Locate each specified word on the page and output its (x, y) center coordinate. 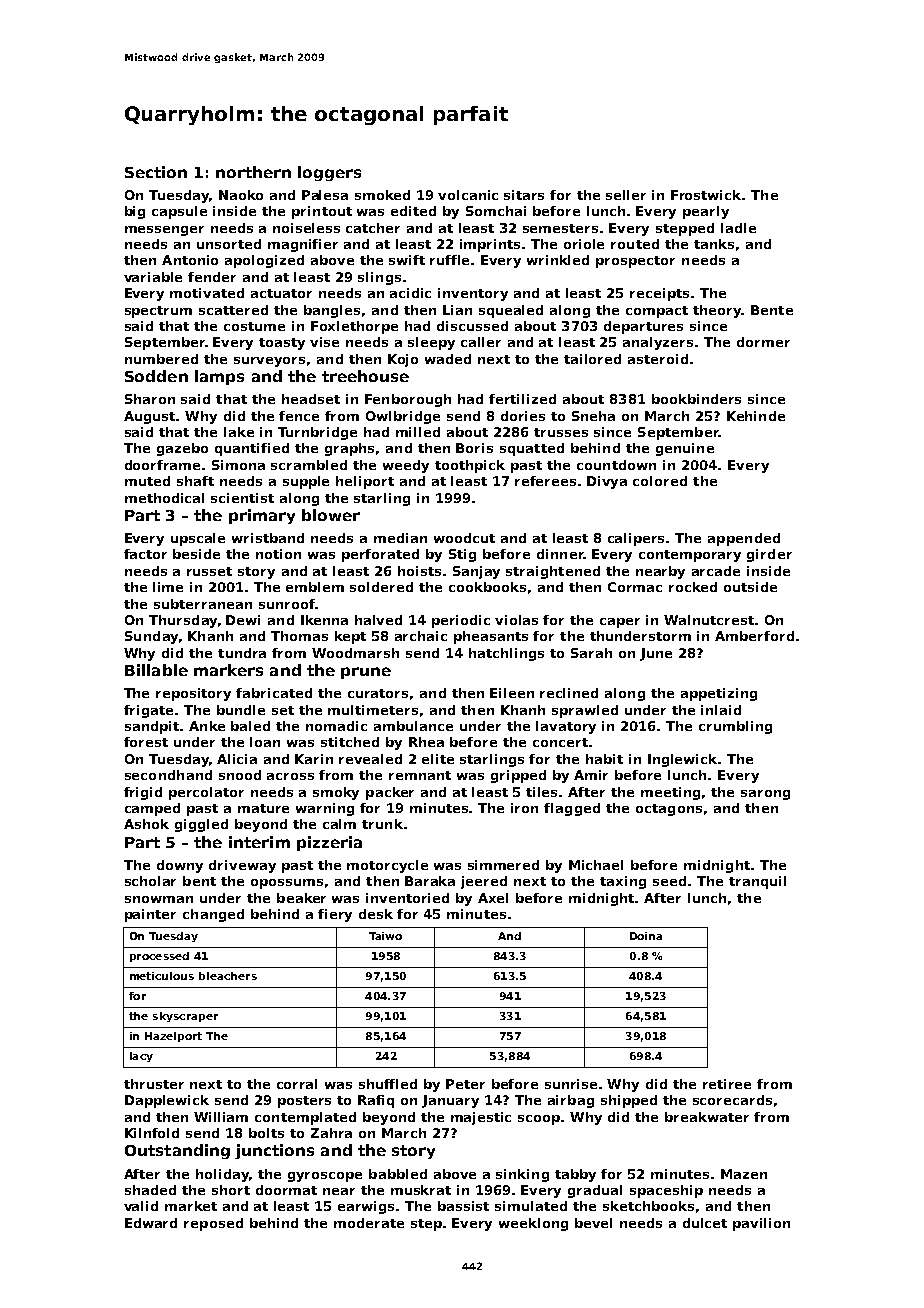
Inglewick (682, 760)
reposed (213, 1224)
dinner (560, 554)
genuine (685, 449)
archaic (421, 636)
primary (262, 516)
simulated (531, 1206)
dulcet (705, 1223)
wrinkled (558, 260)
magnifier (303, 245)
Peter (465, 1084)
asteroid (658, 359)
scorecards (732, 1100)
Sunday (151, 637)
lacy (141, 1057)
